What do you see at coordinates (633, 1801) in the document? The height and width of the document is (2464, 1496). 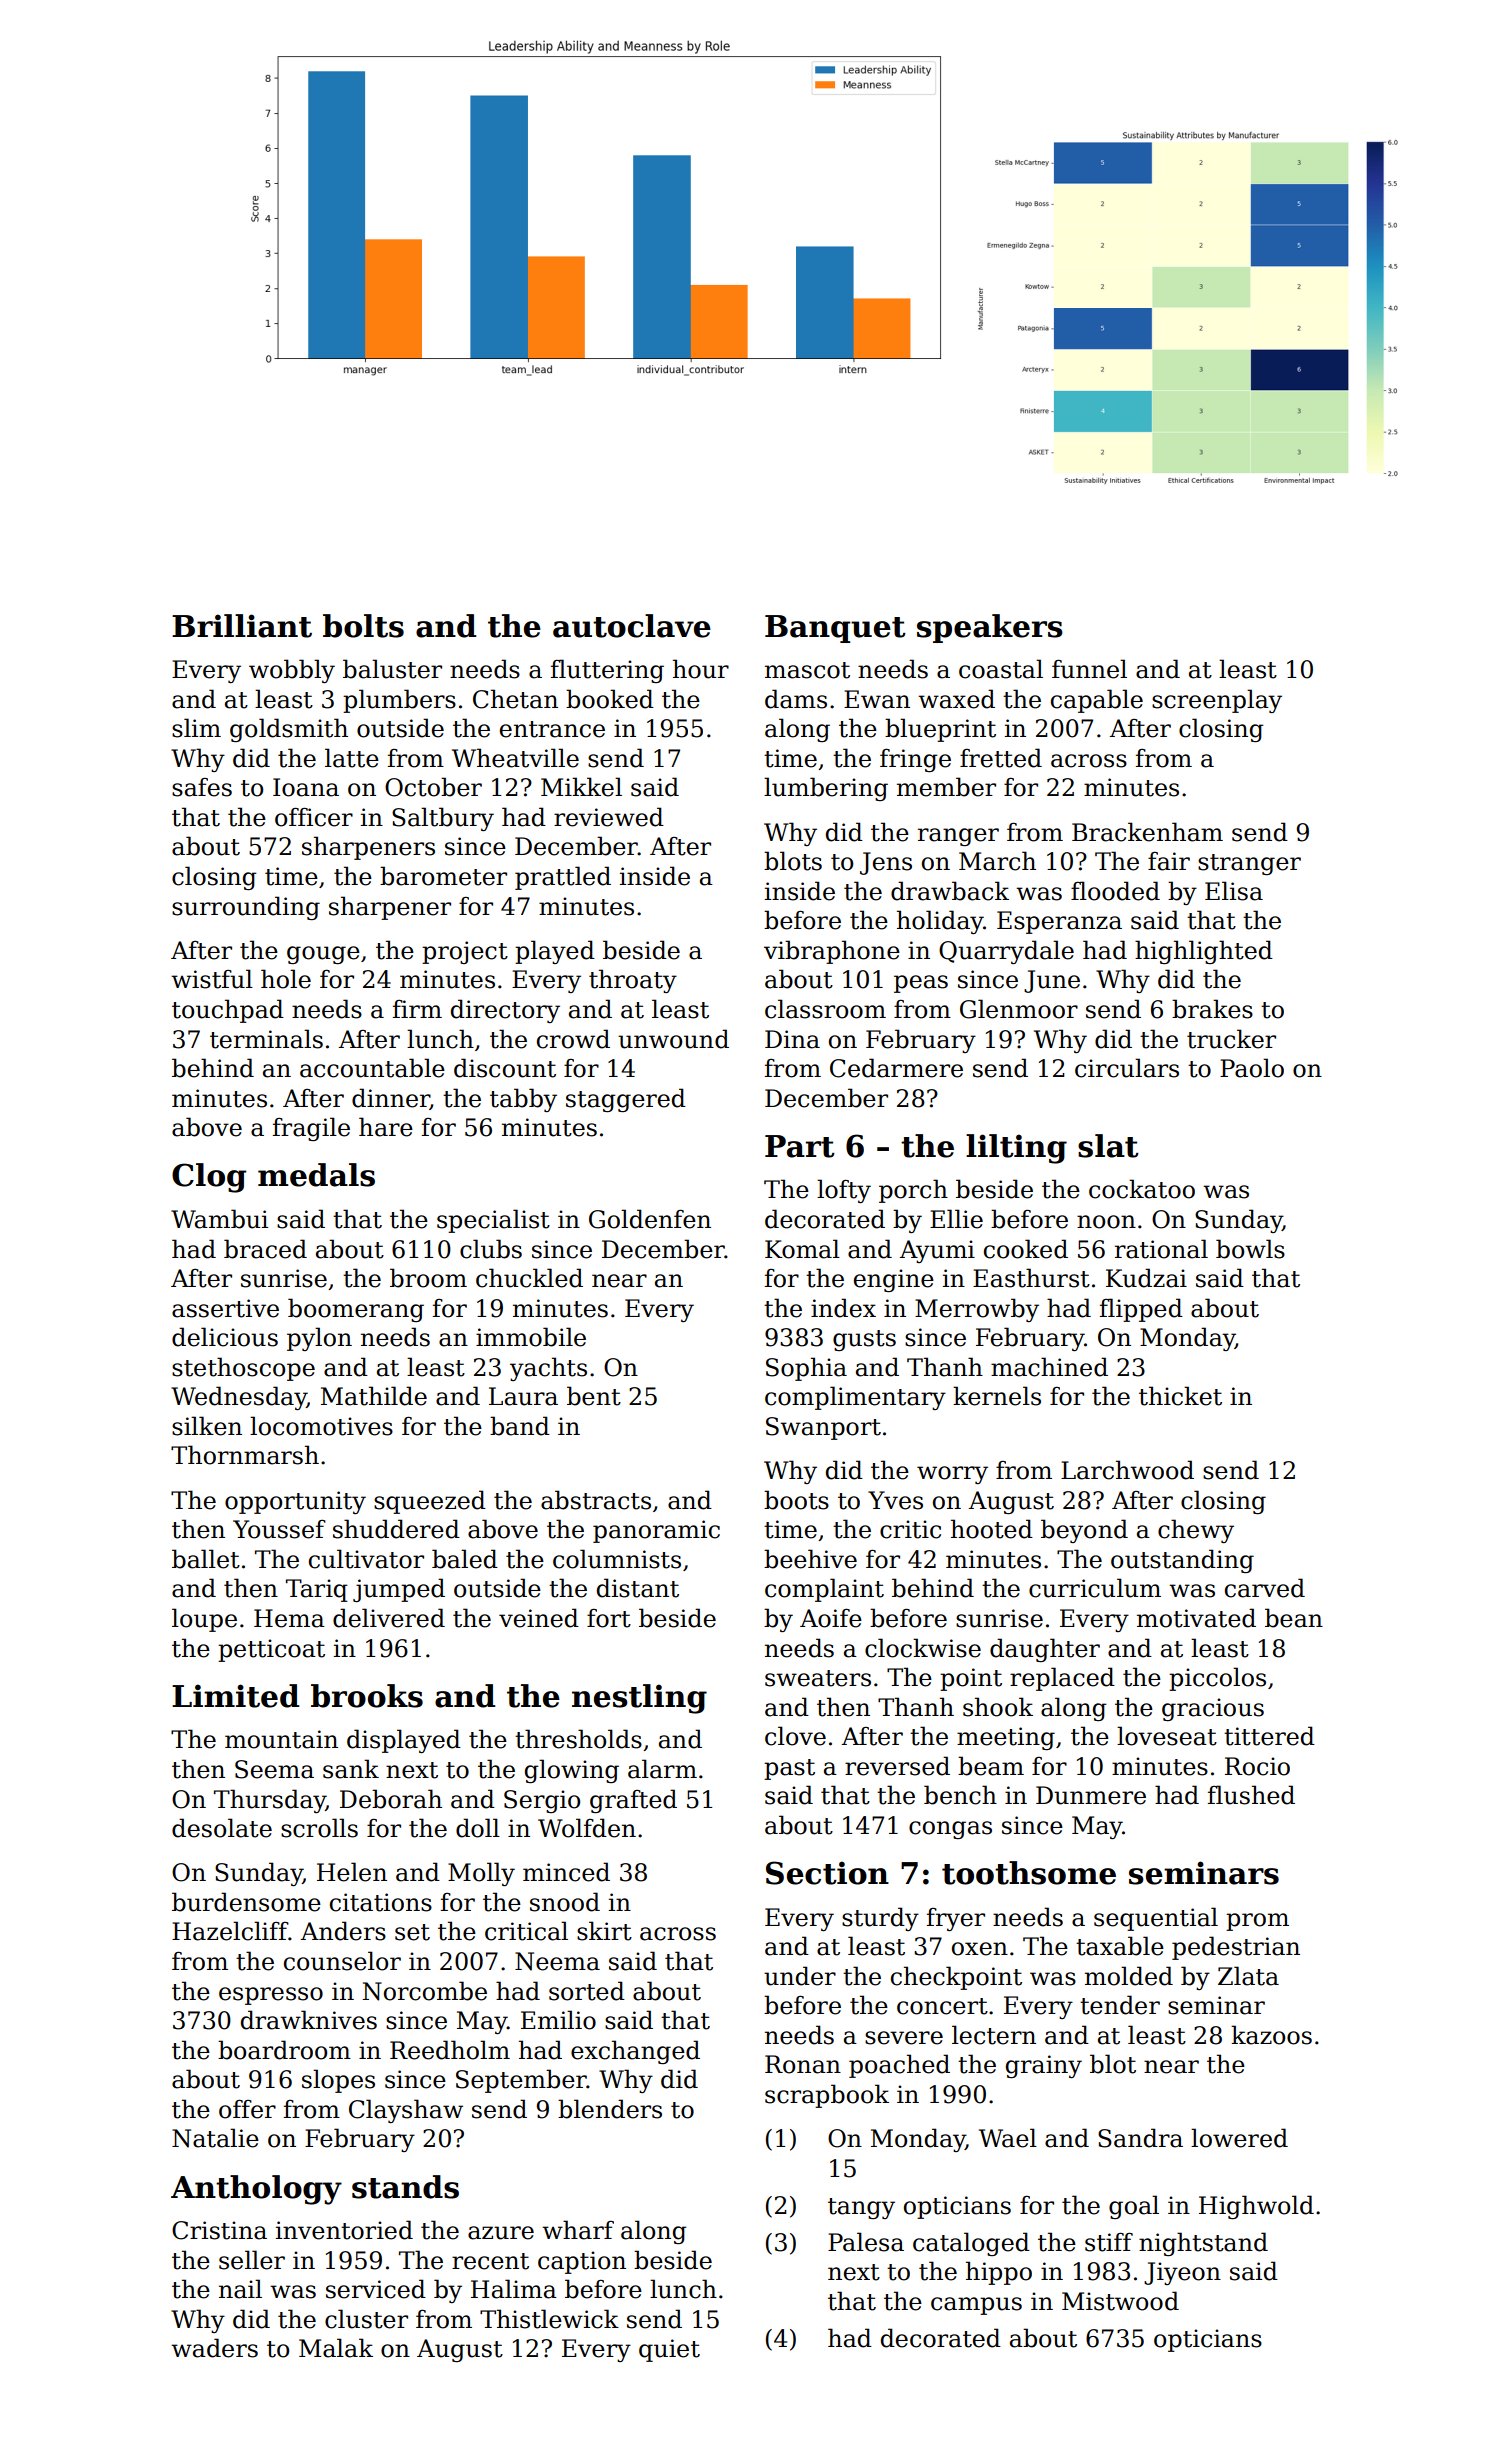 I see `grafted` at bounding box center [633, 1801].
